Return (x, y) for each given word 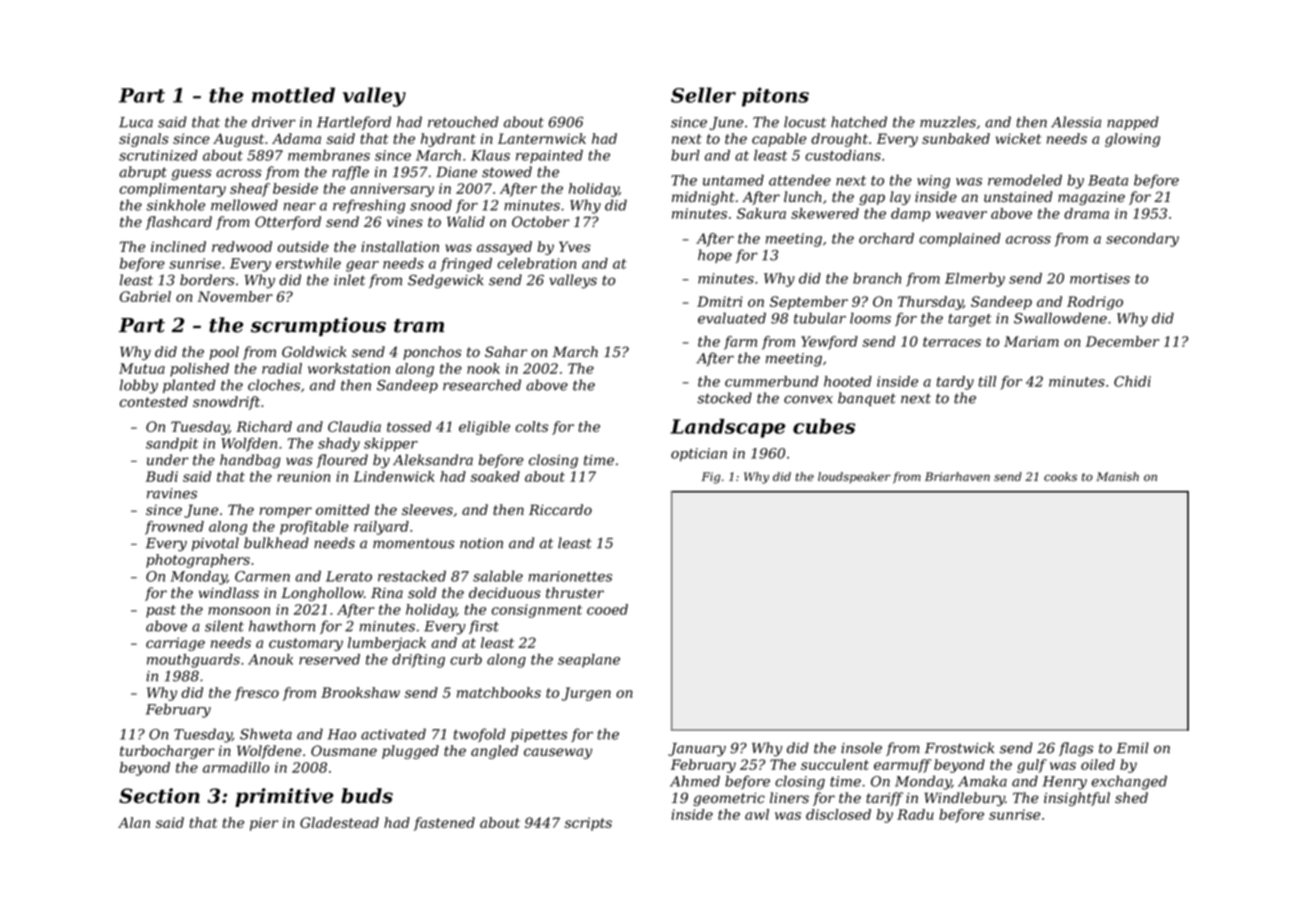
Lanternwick (542, 138)
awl (757, 814)
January (697, 750)
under (168, 460)
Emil (1132, 747)
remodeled (1025, 180)
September (809, 303)
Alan (134, 822)
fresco (257, 694)
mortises (1100, 278)
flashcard (179, 223)
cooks (1060, 476)
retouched (463, 122)
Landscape (727, 428)
